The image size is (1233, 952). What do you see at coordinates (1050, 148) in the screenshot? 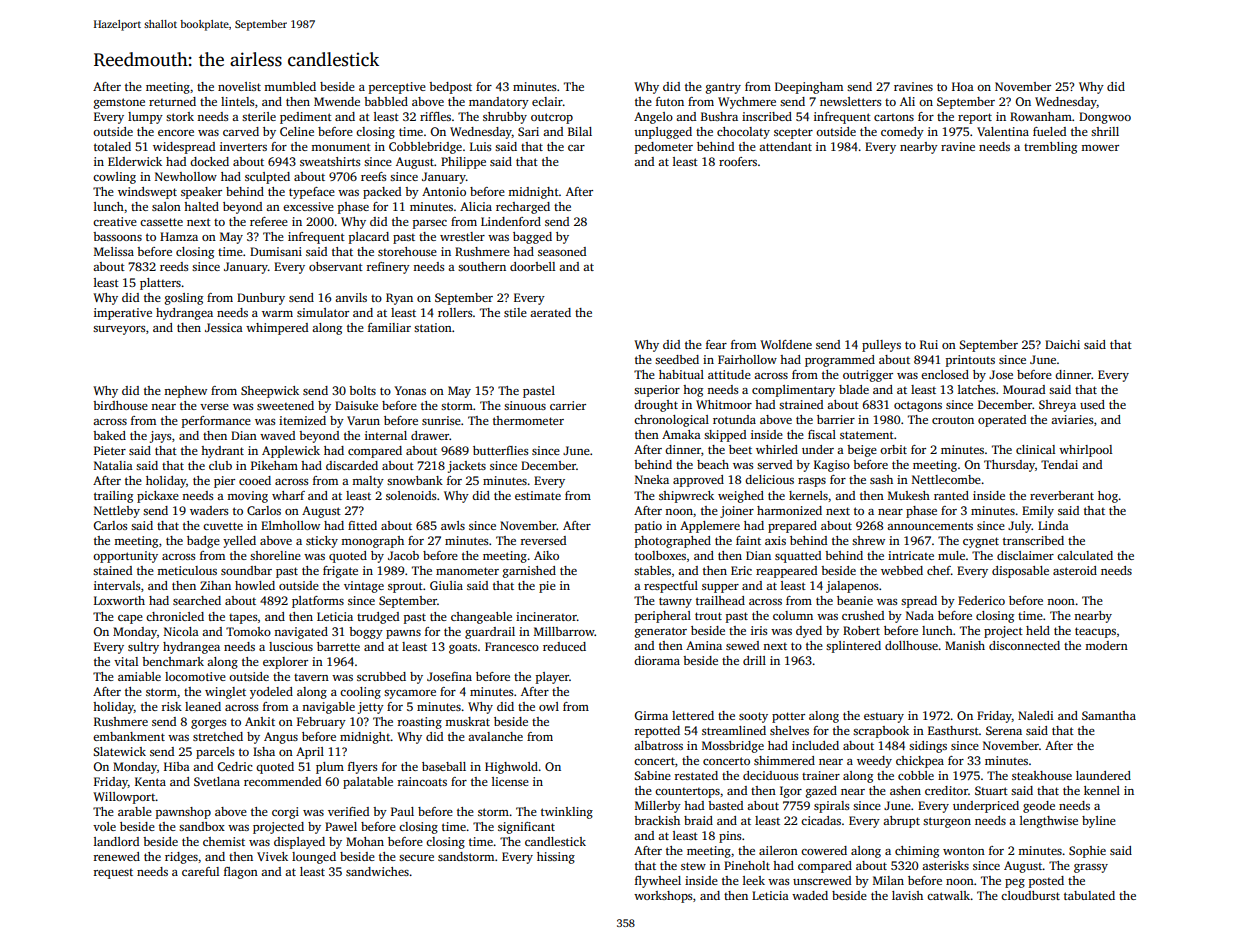
I see `trembling` at bounding box center [1050, 148].
